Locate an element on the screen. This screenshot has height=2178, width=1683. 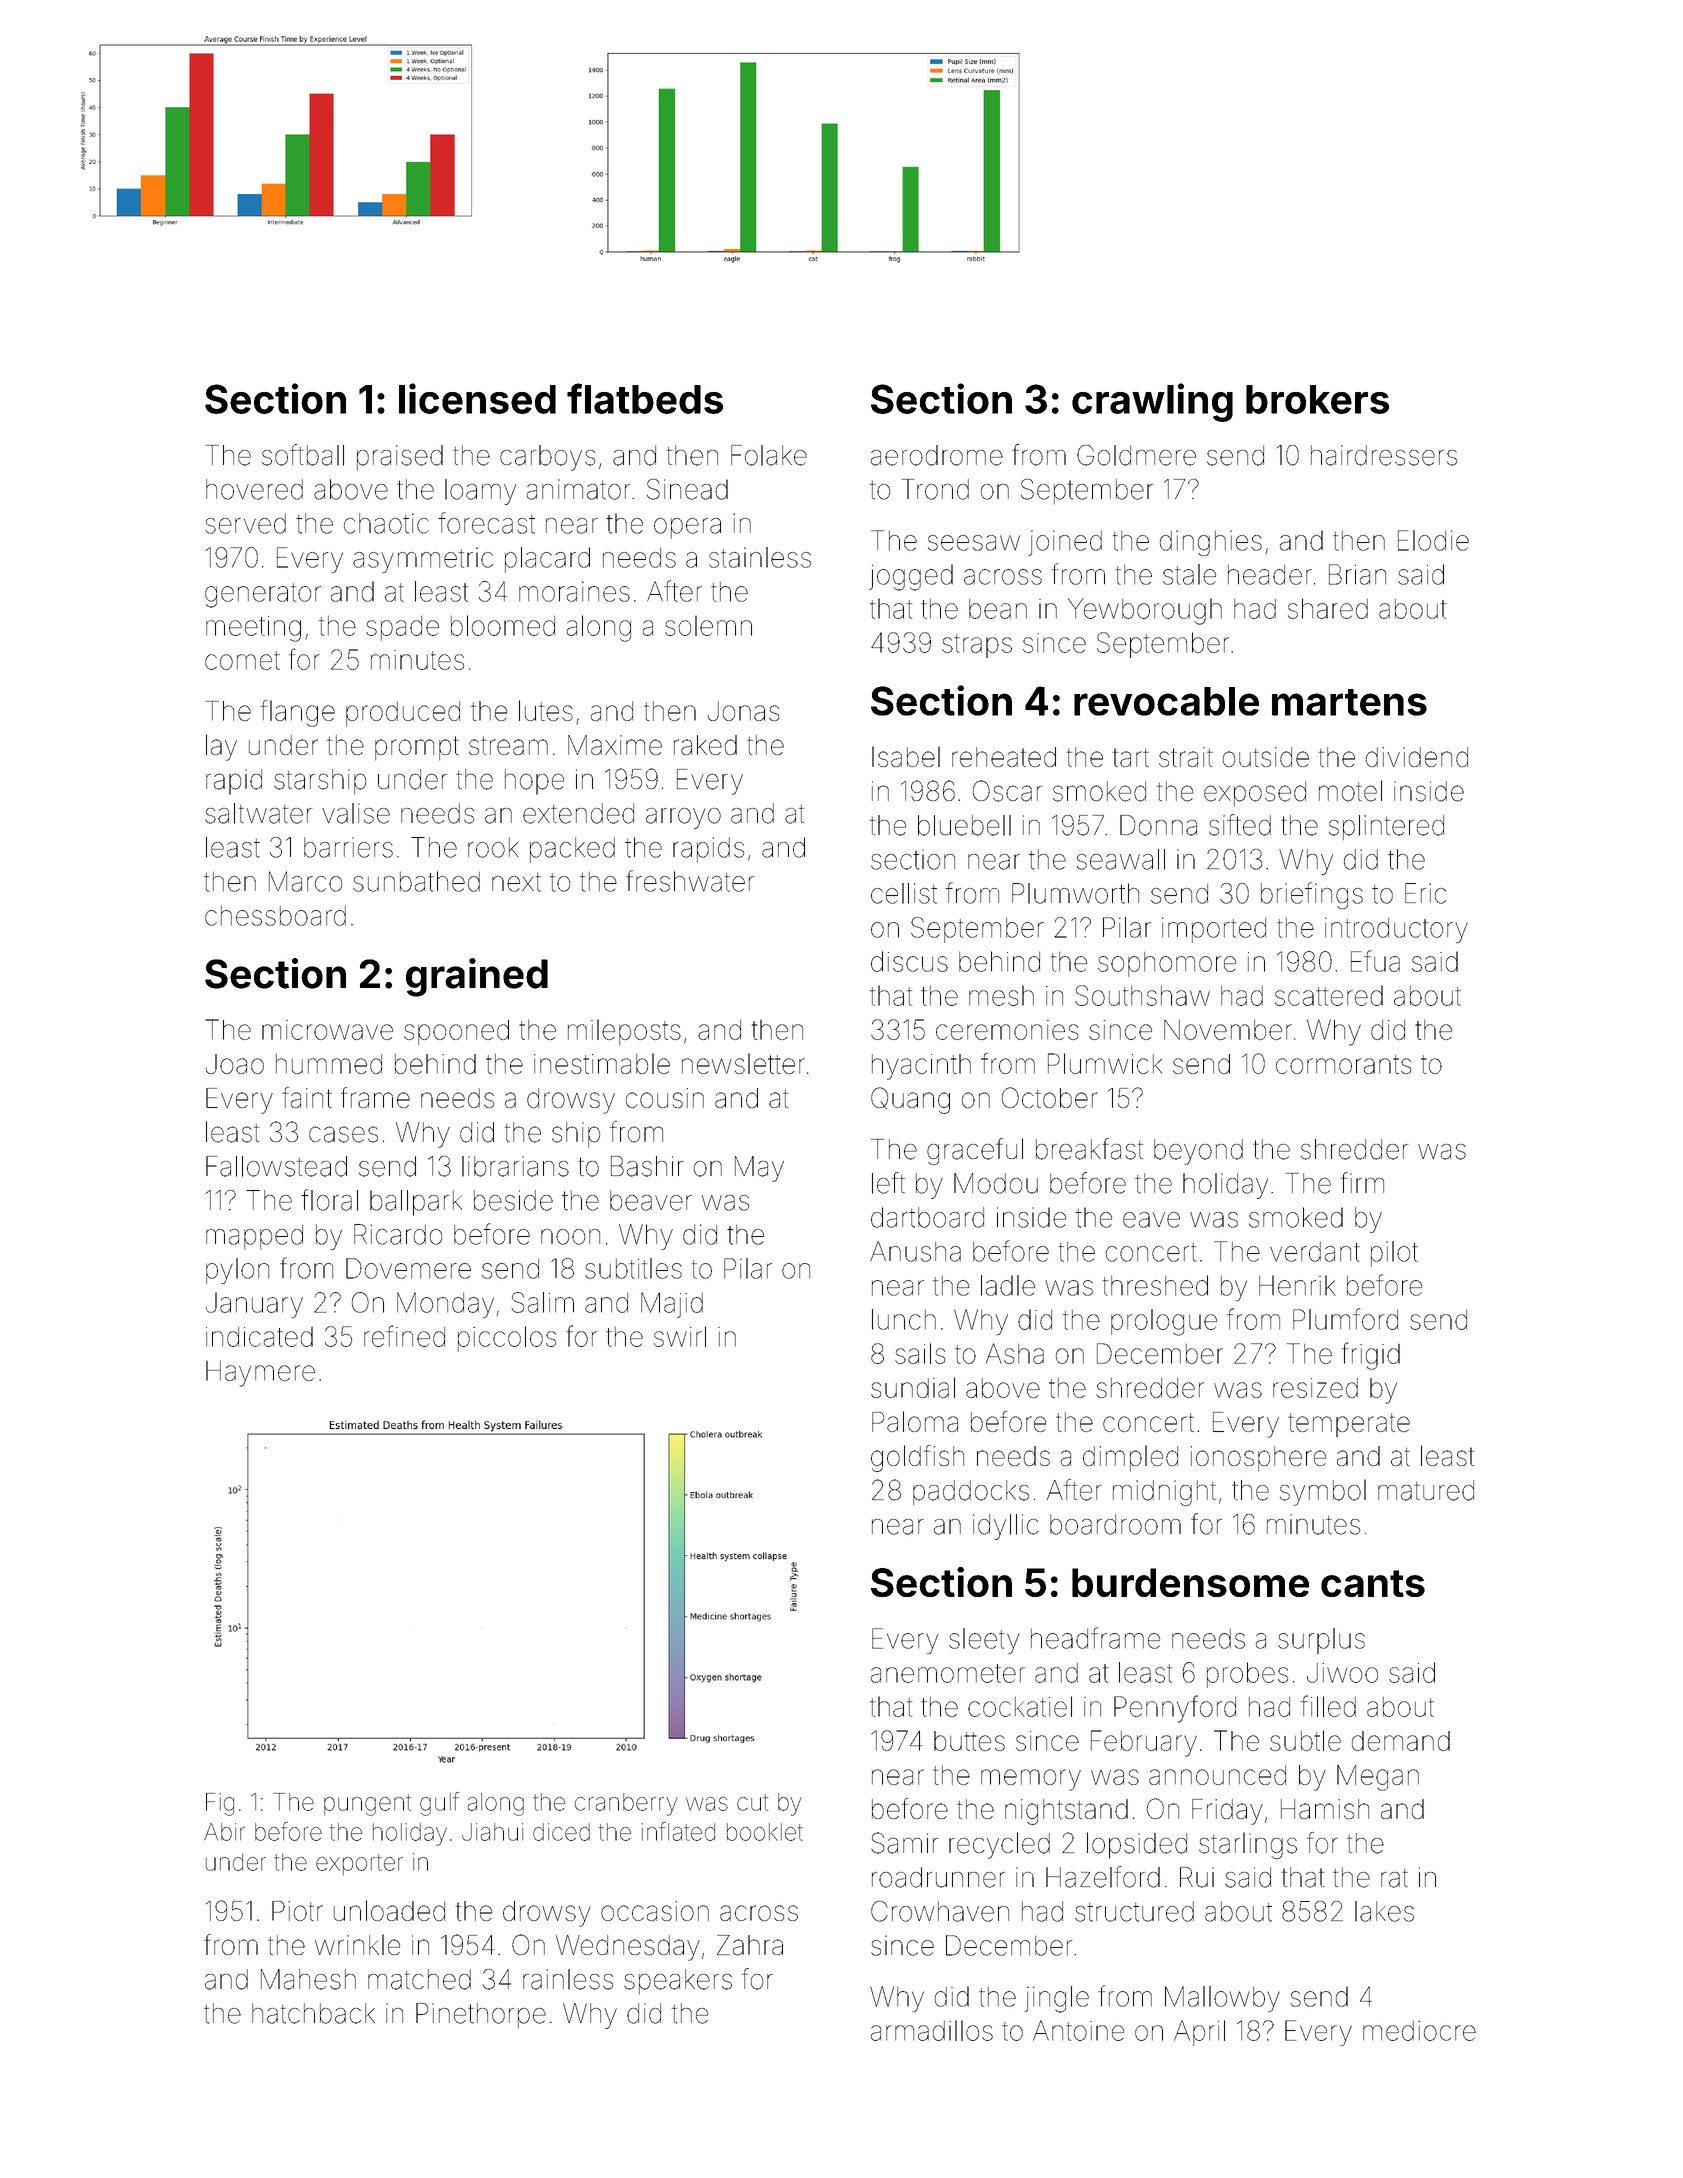
chaotic is located at coordinates (386, 523).
